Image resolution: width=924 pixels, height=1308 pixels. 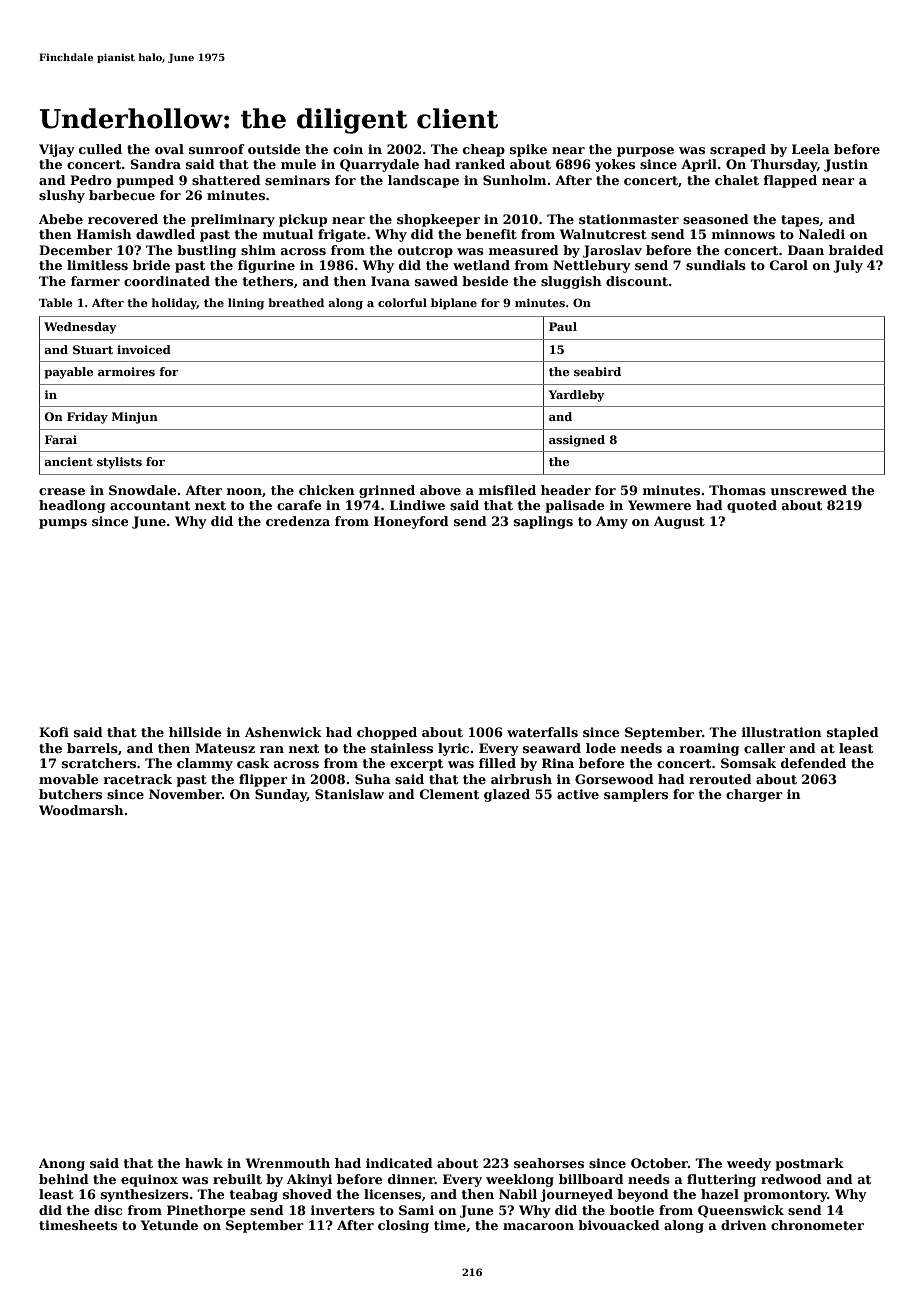 I want to click on Friday, so click(x=87, y=418).
